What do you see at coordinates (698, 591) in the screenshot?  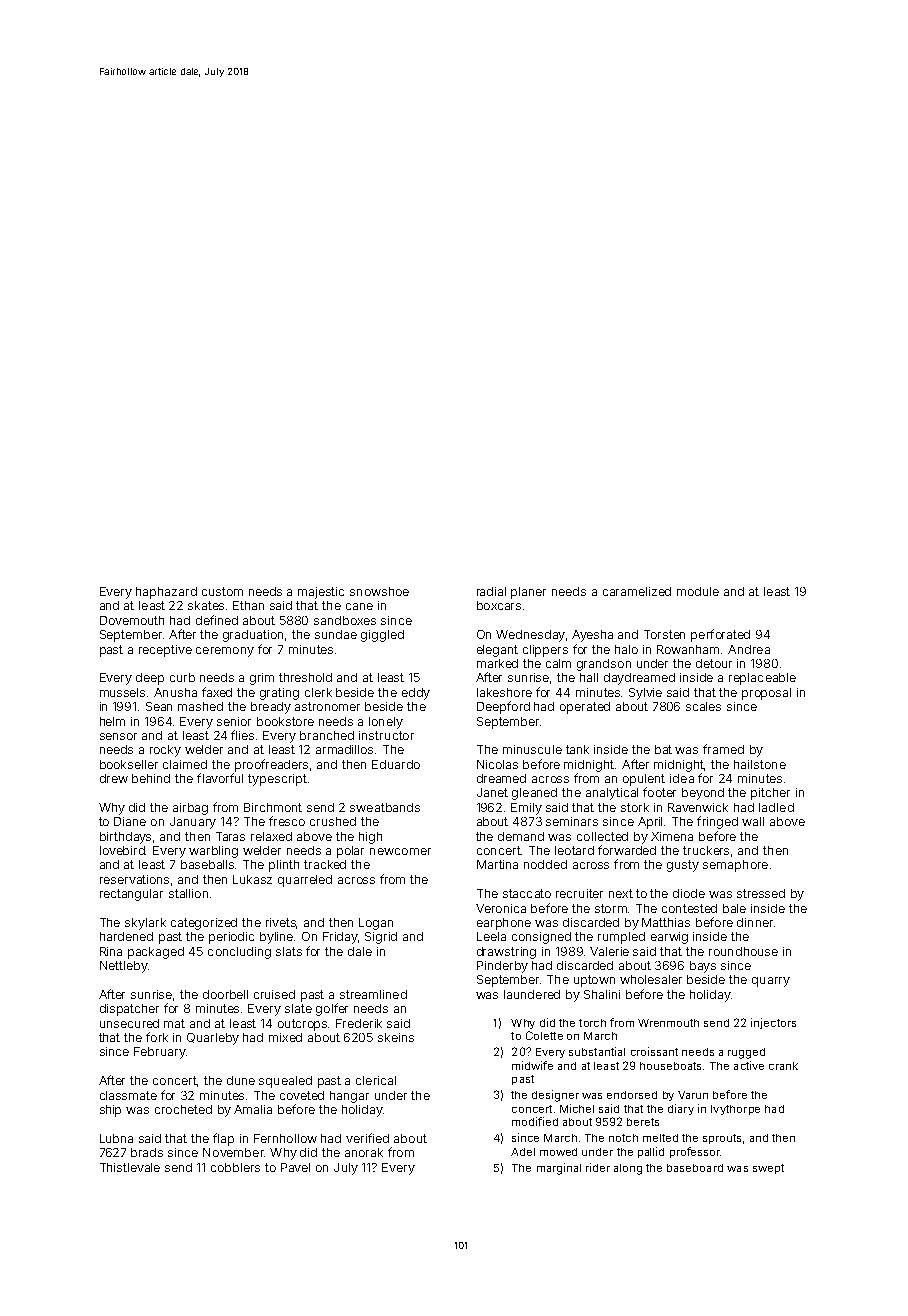 I see `module` at bounding box center [698, 591].
